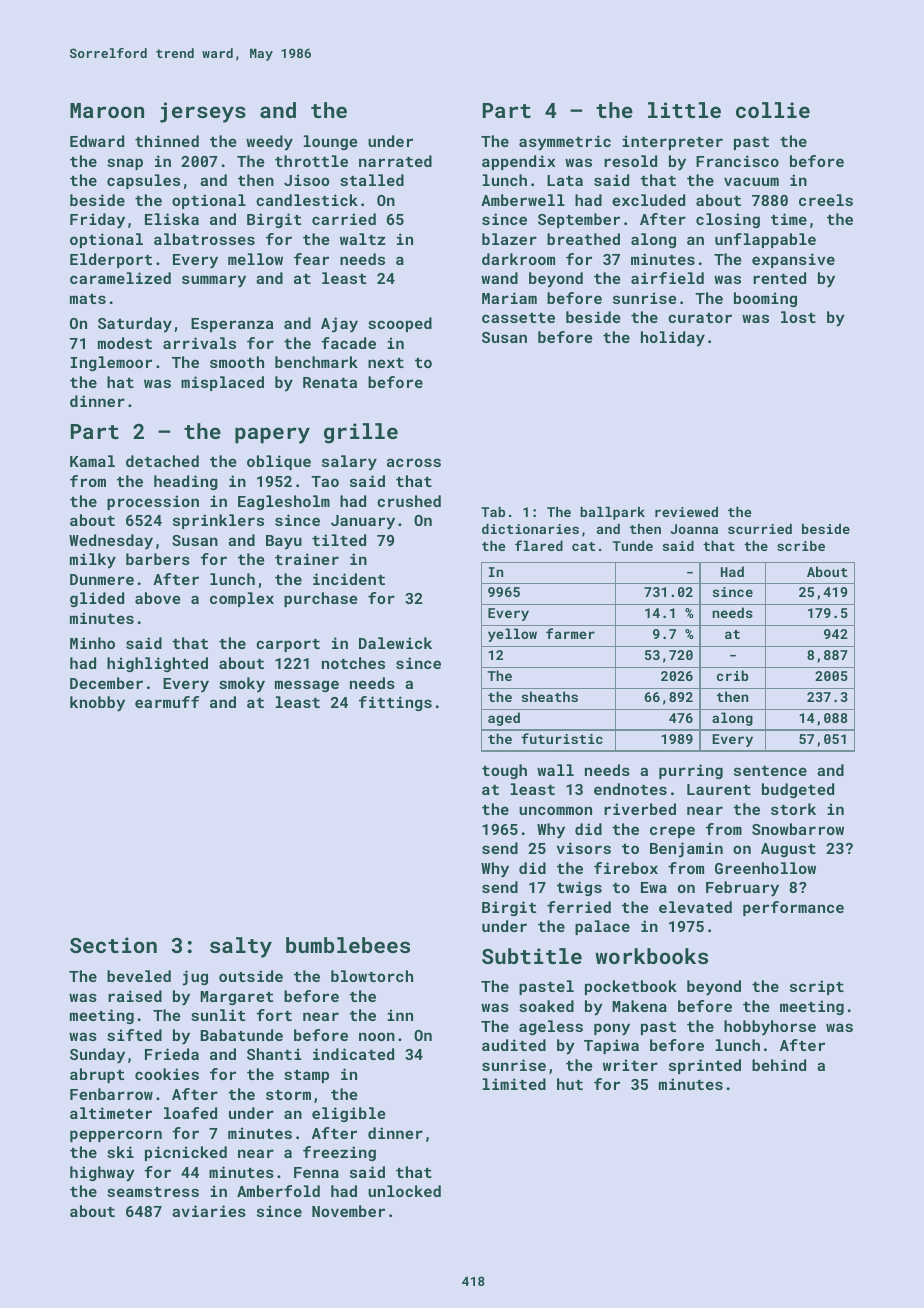 Image resolution: width=924 pixels, height=1308 pixels. What do you see at coordinates (195, 978) in the page?
I see `jug` at bounding box center [195, 978].
